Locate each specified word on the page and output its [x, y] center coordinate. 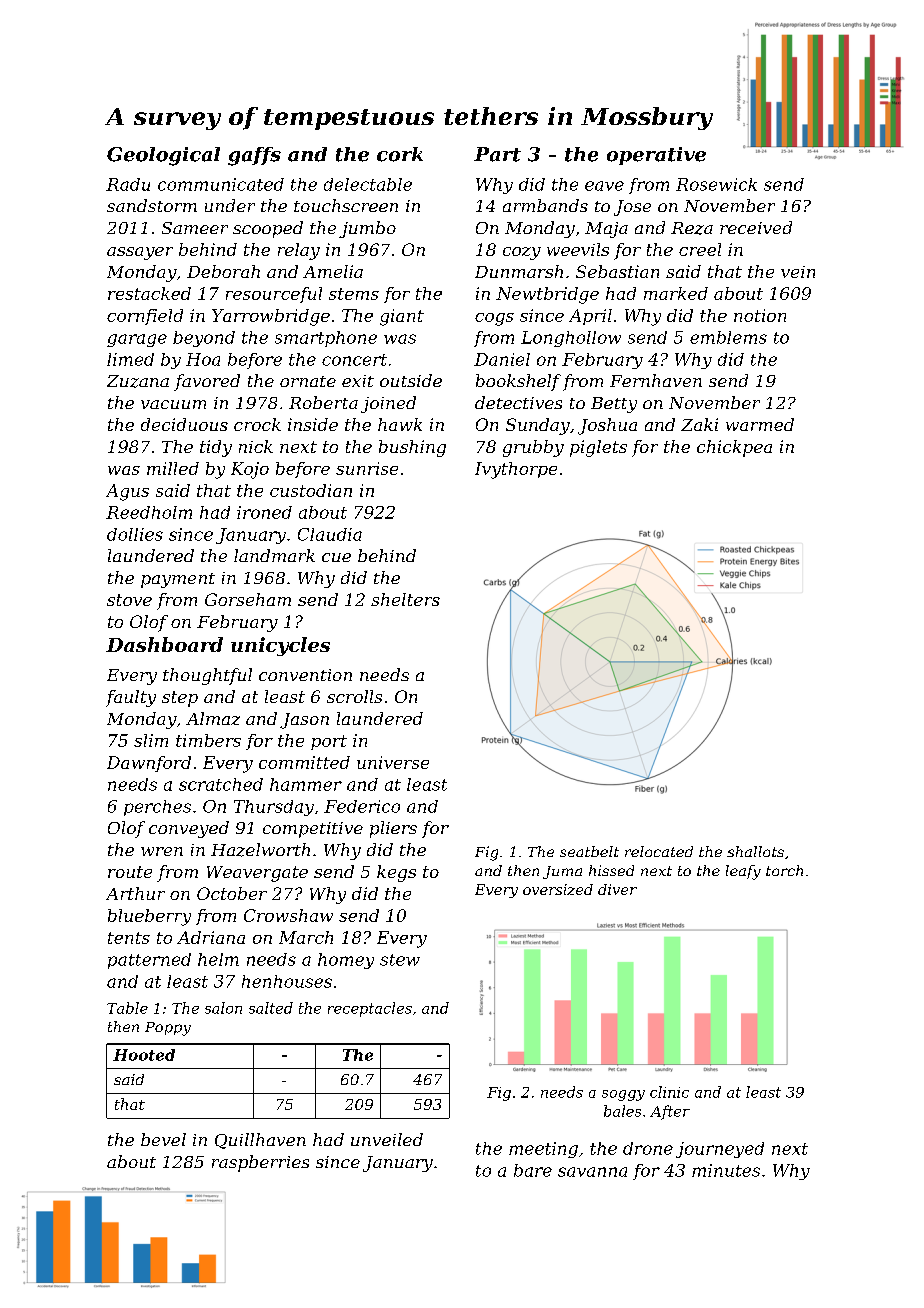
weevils [578, 249]
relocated [659, 851]
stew [400, 960]
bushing [412, 448]
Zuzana [138, 381]
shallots [755, 851]
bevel [163, 1139]
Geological [163, 156]
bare [533, 1170]
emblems [728, 337]
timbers [208, 740]
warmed [760, 424]
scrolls [354, 696]
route [130, 872]
